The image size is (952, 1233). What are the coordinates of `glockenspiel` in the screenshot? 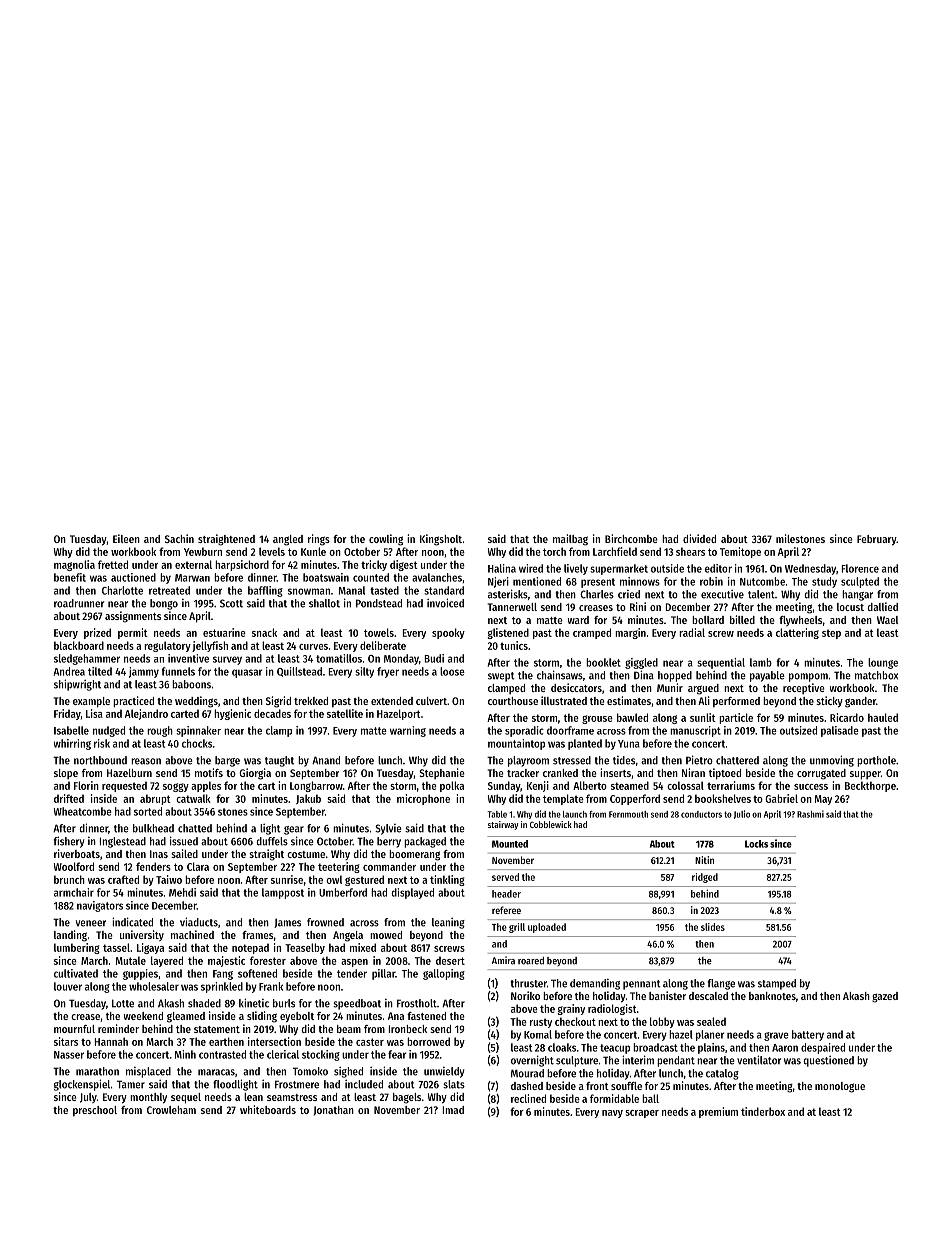 It's located at (82, 1085).
